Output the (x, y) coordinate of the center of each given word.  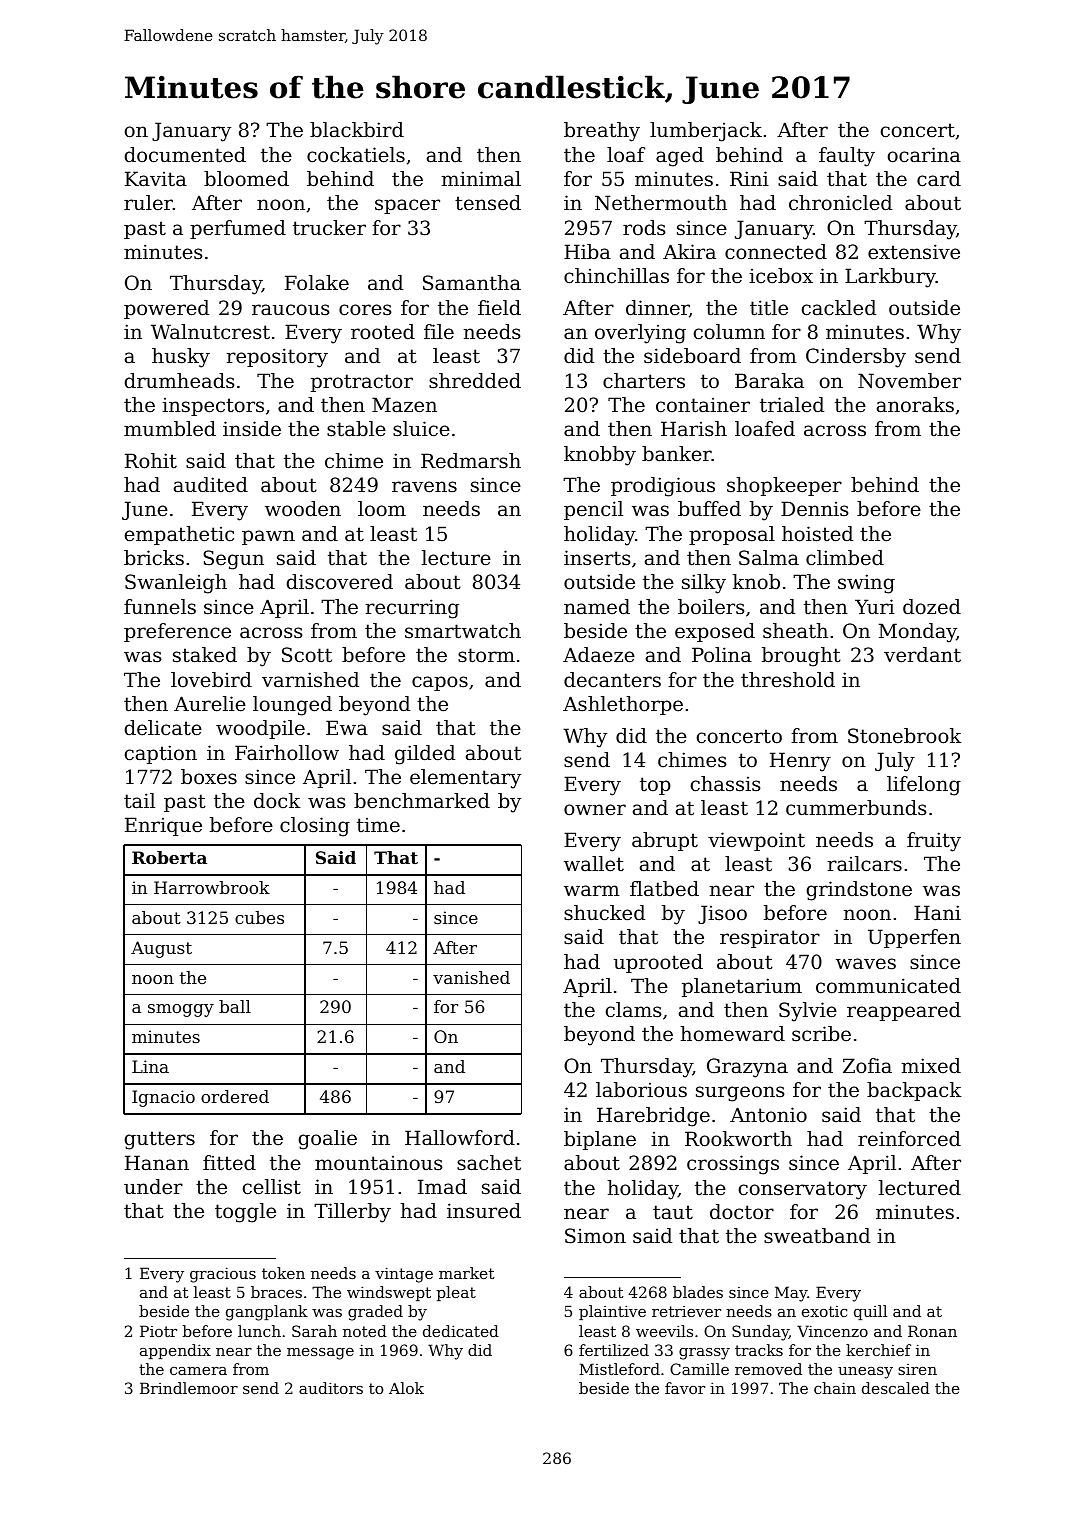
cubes (259, 917)
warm (592, 890)
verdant (922, 655)
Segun (233, 560)
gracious (223, 1275)
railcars (865, 864)
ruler (148, 202)
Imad (442, 1186)
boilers (711, 606)
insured (484, 1210)
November (909, 381)
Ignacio (163, 1098)
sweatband (817, 1236)
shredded (475, 381)
